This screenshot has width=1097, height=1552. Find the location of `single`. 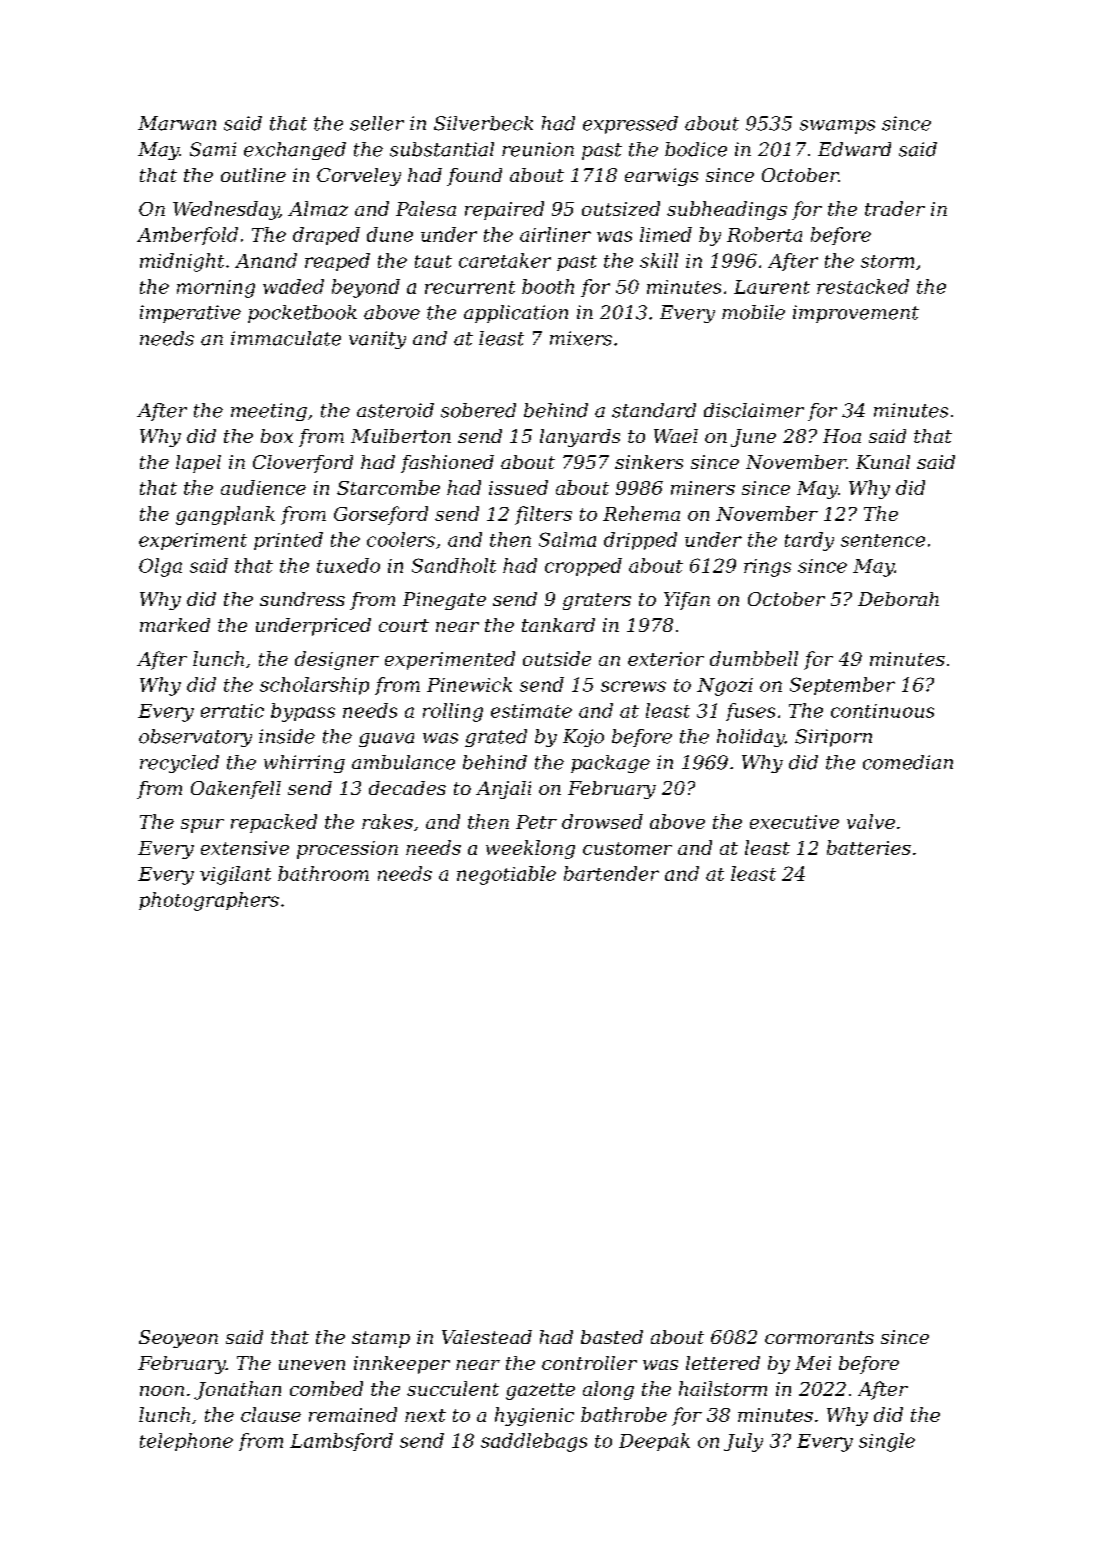

single is located at coordinates (887, 1442).
